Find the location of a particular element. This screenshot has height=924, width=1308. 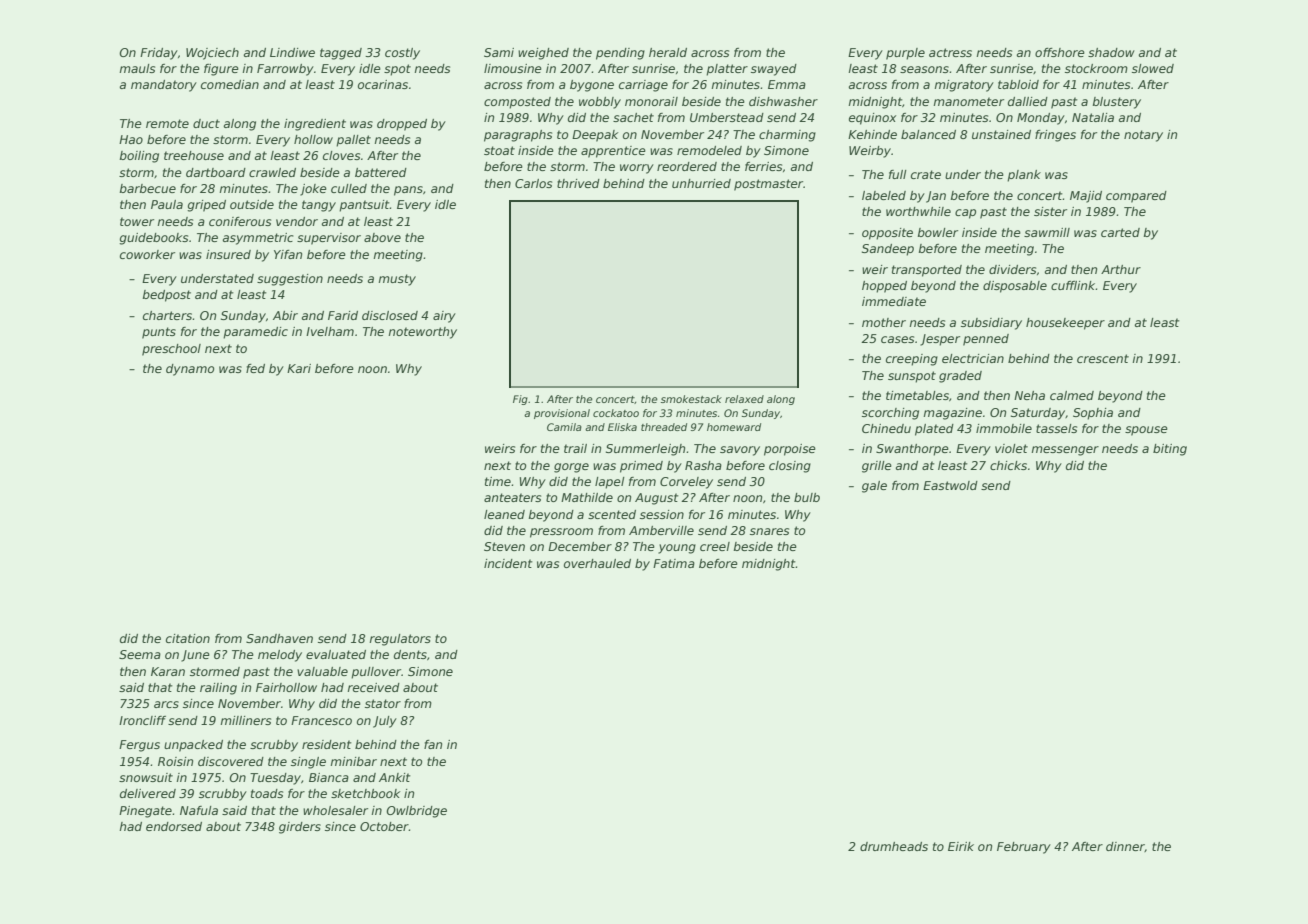

Lindiwe is located at coordinates (292, 52).
